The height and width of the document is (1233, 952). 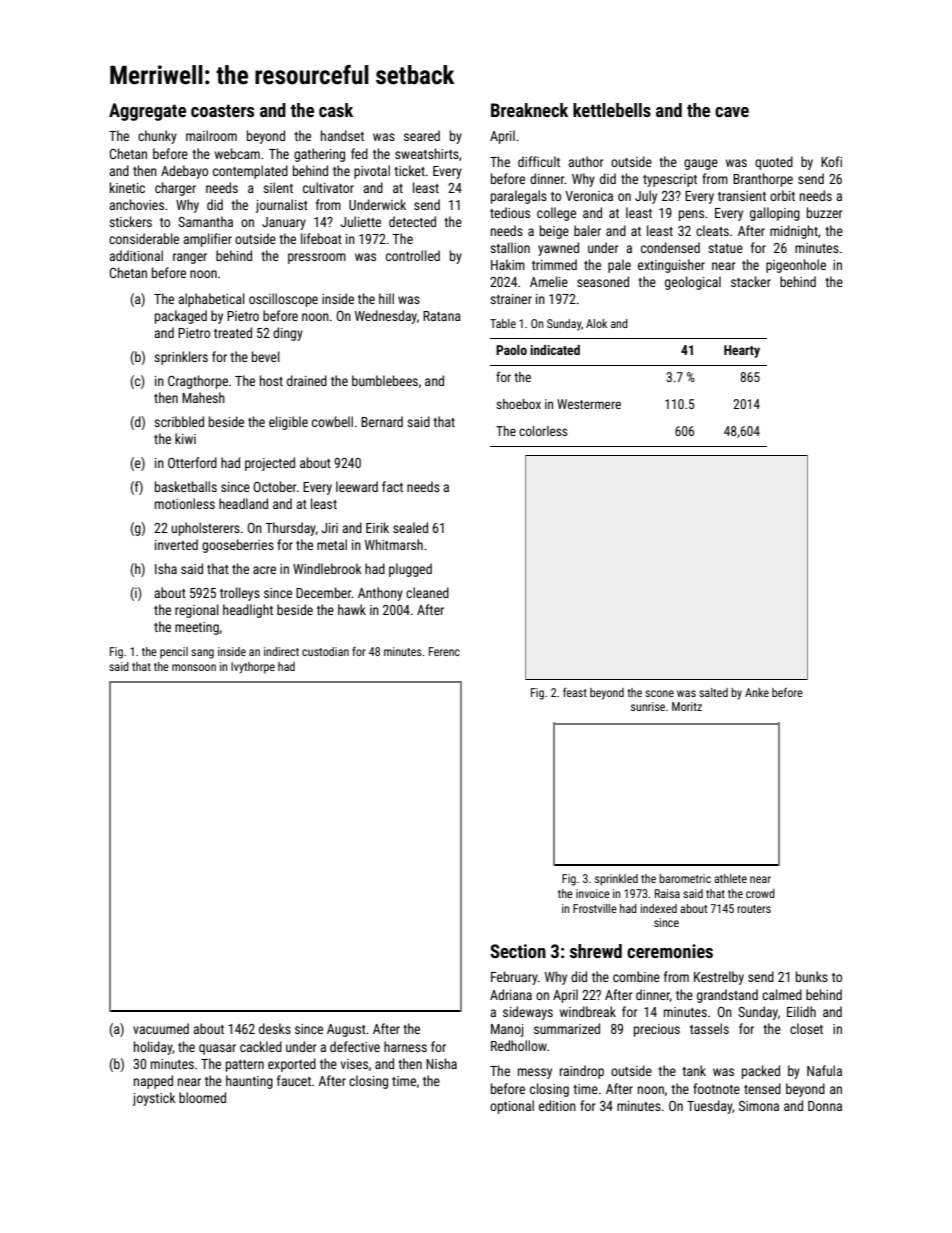 What do you see at coordinates (518, 951) in the document?
I see `Section` at bounding box center [518, 951].
